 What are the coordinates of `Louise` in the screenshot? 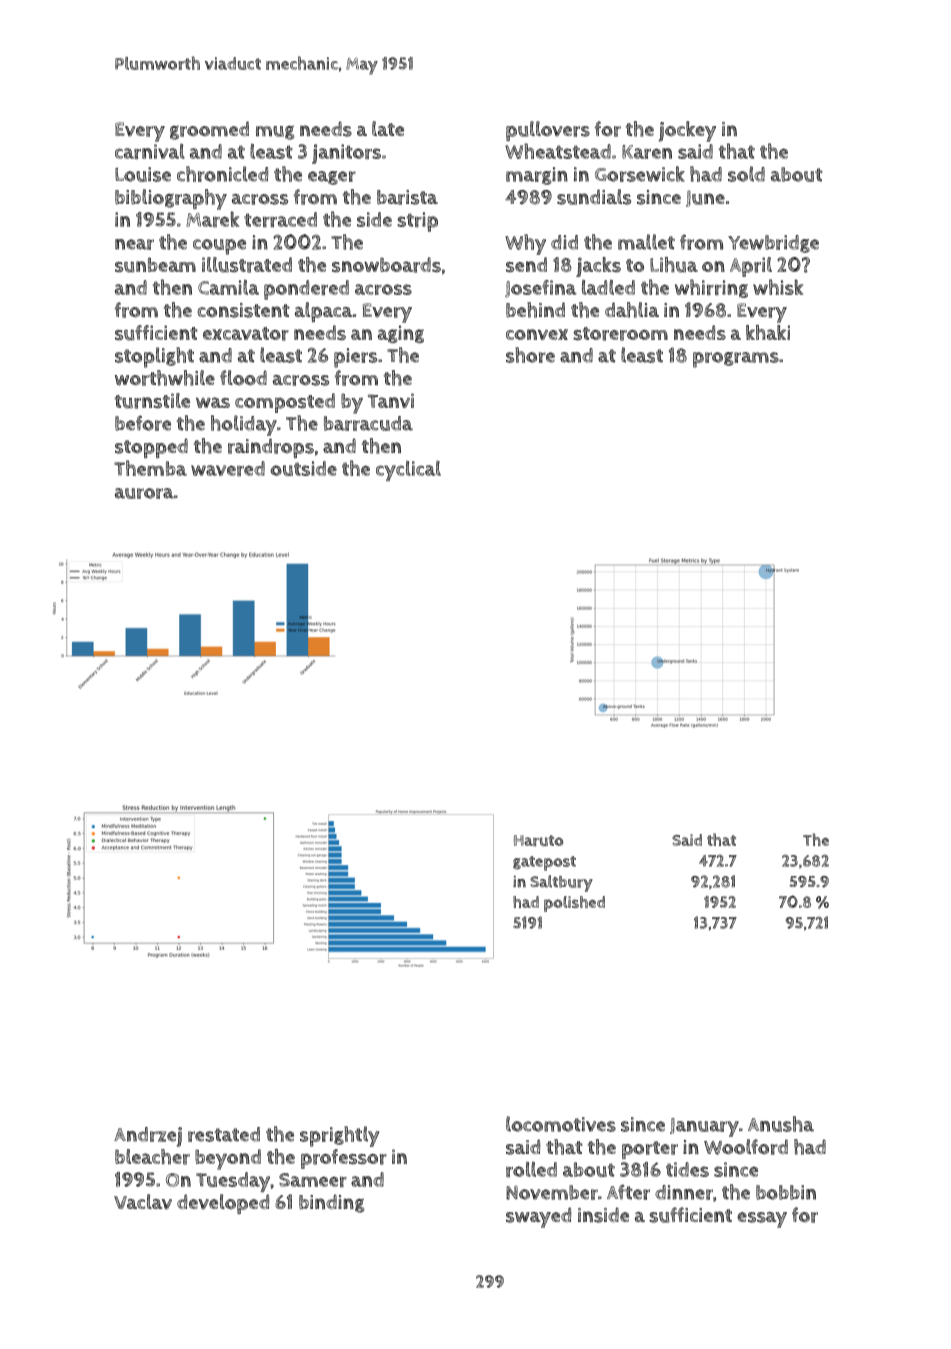 It's located at (143, 174).
